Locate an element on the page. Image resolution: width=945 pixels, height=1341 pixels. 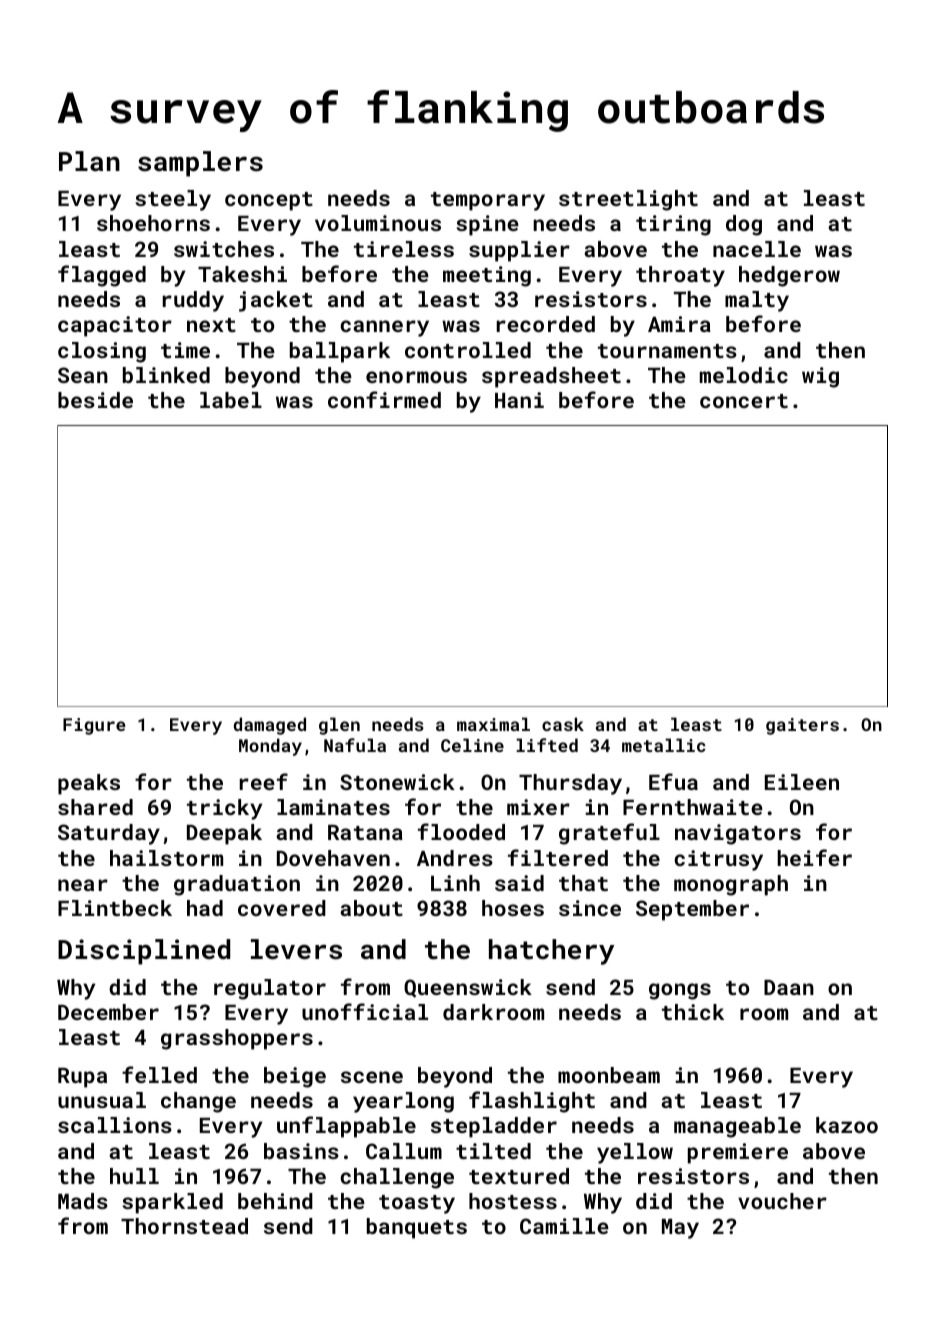
Camille is located at coordinates (564, 1226).
